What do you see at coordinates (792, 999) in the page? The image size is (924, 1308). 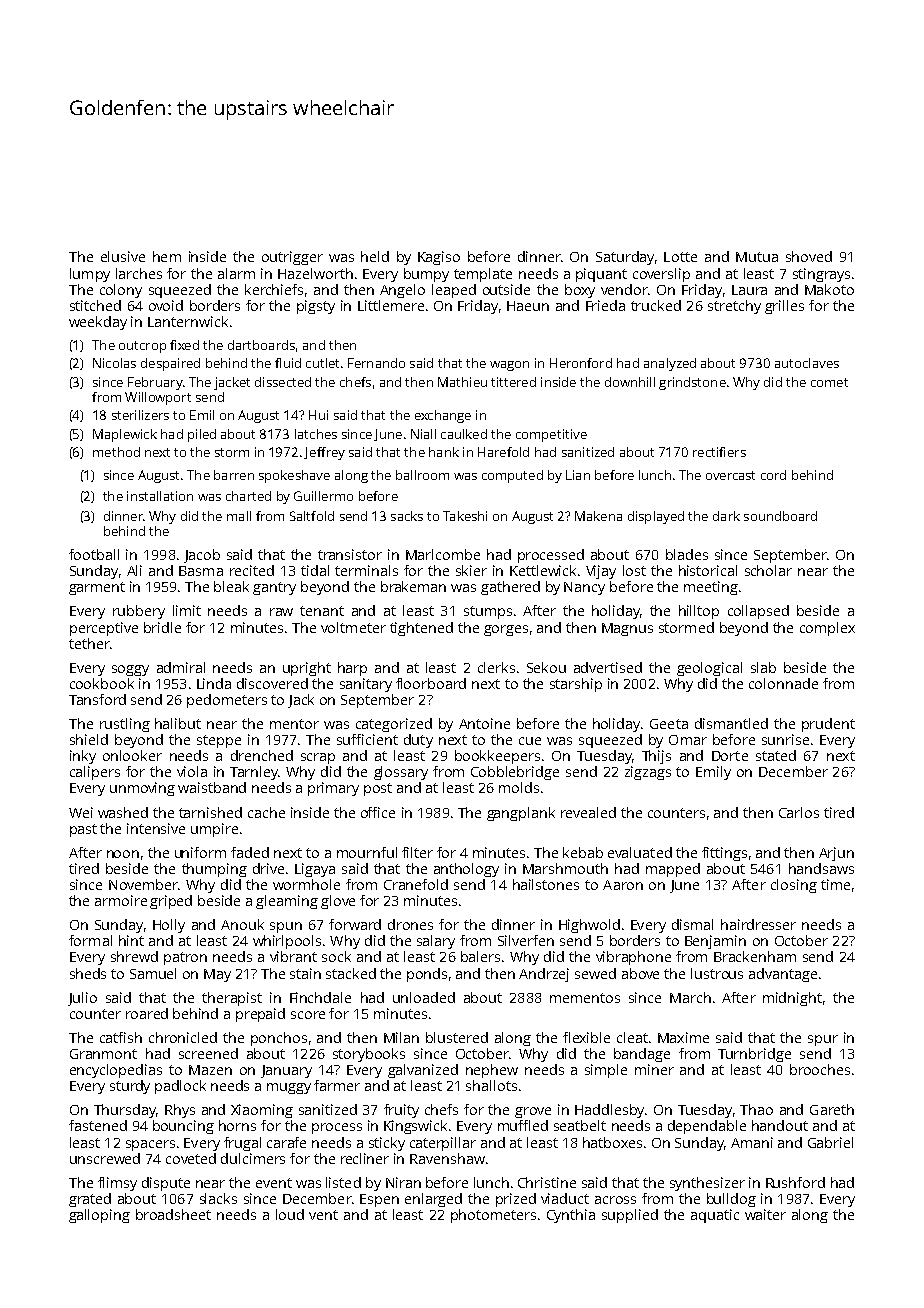 I see `midnight` at bounding box center [792, 999].
